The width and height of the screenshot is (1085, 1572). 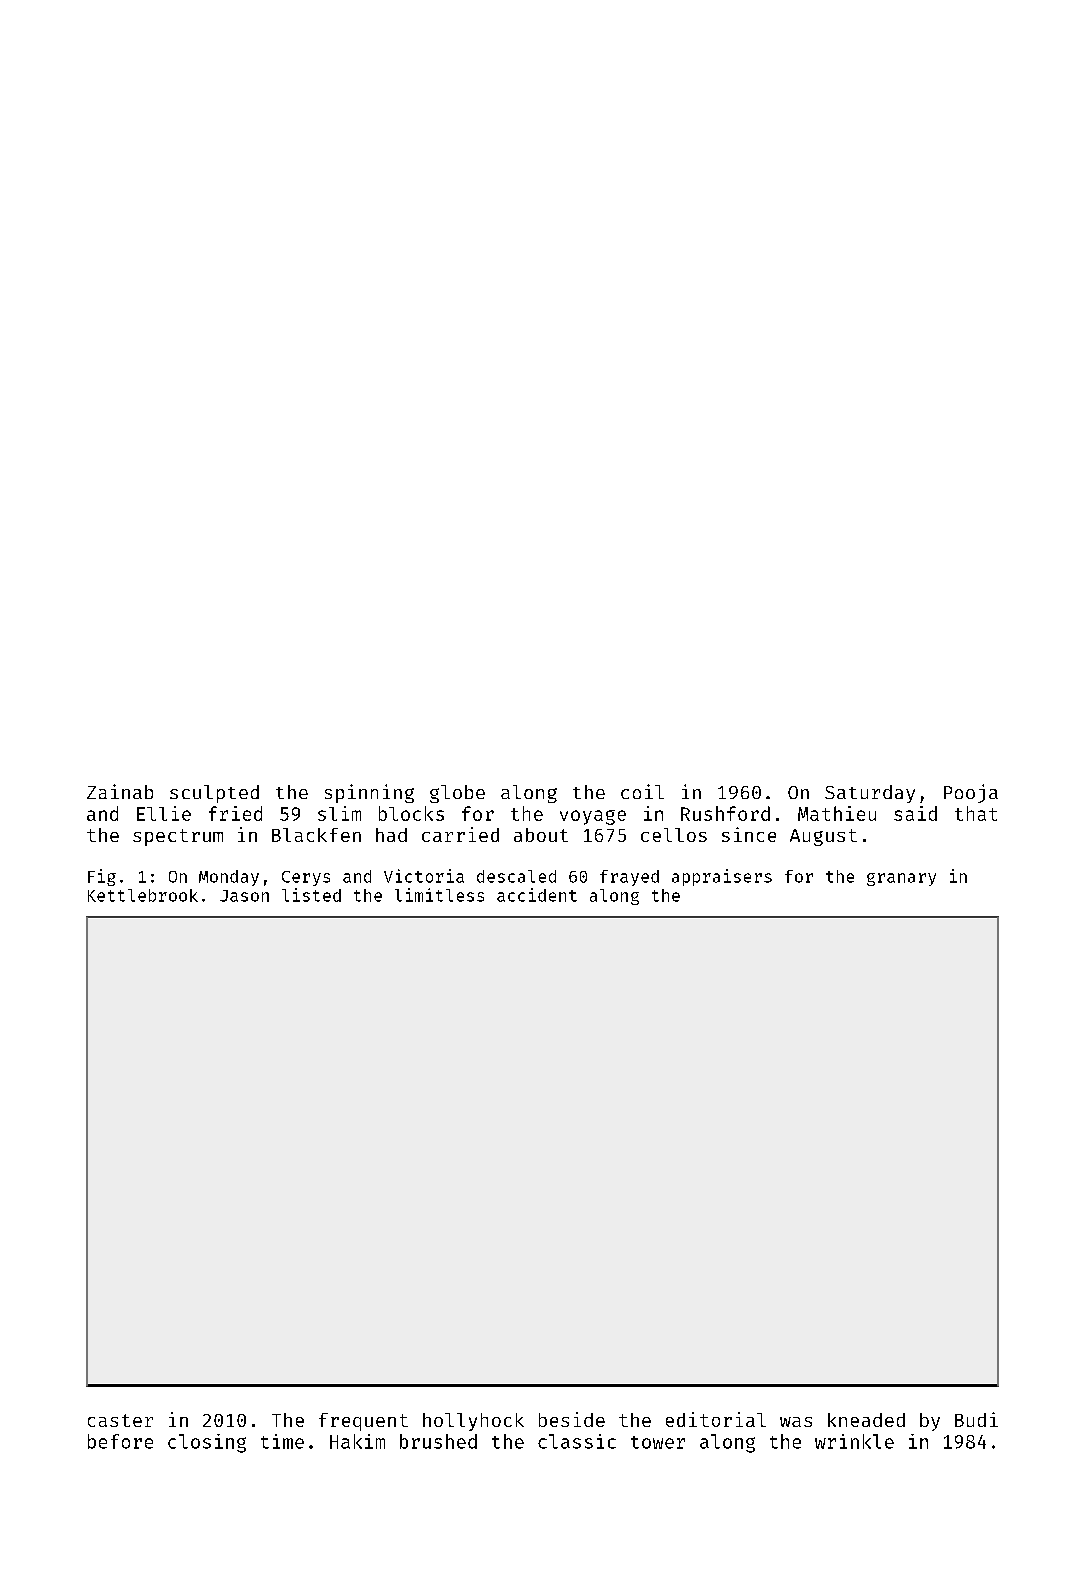 What do you see at coordinates (369, 793) in the screenshot?
I see `spinning` at bounding box center [369, 793].
